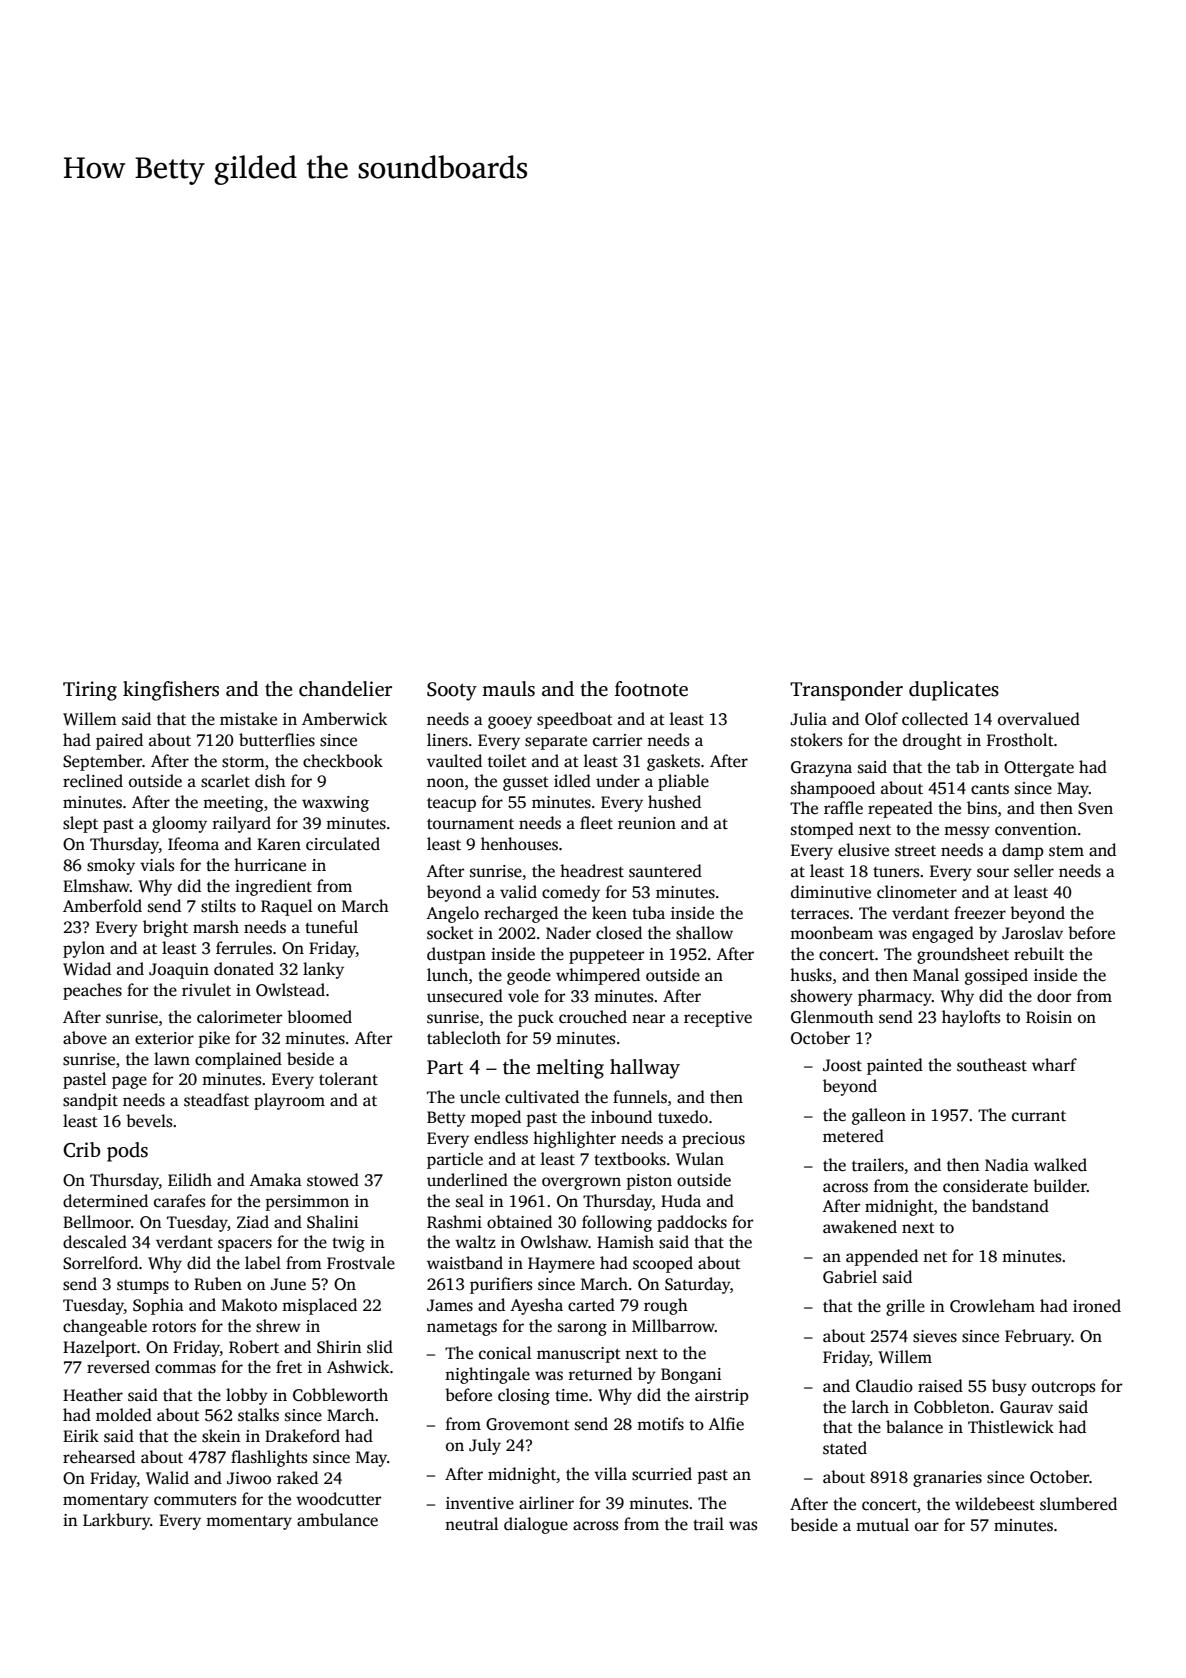 Image resolution: width=1186 pixels, height=1678 pixels. I want to click on Crowleham, so click(992, 1306).
